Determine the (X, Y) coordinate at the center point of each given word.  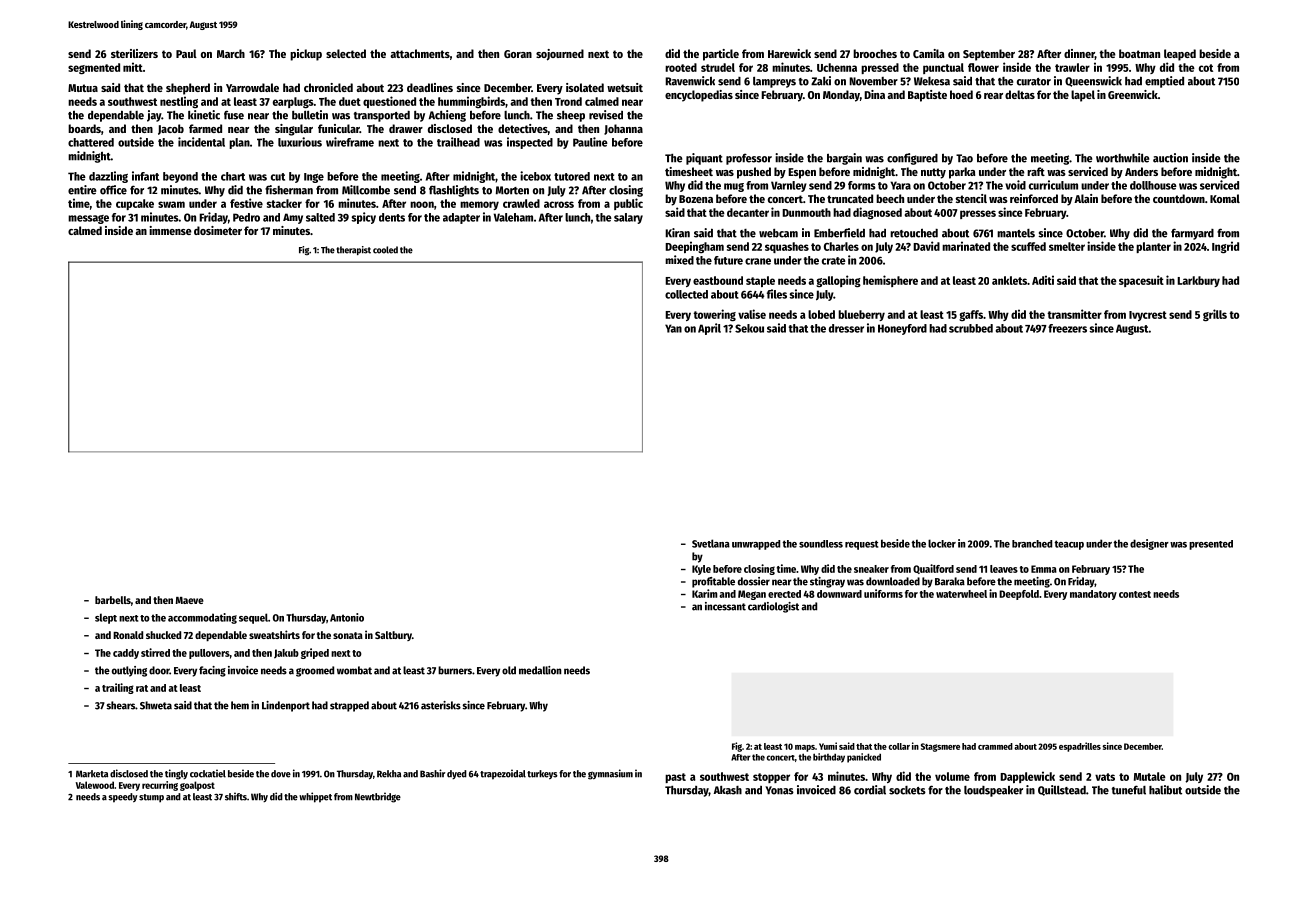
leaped (1180, 55)
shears (120, 705)
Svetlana (711, 543)
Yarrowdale (252, 87)
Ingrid (1225, 247)
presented (1211, 545)
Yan (673, 328)
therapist (353, 250)
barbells (113, 600)
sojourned (560, 55)
